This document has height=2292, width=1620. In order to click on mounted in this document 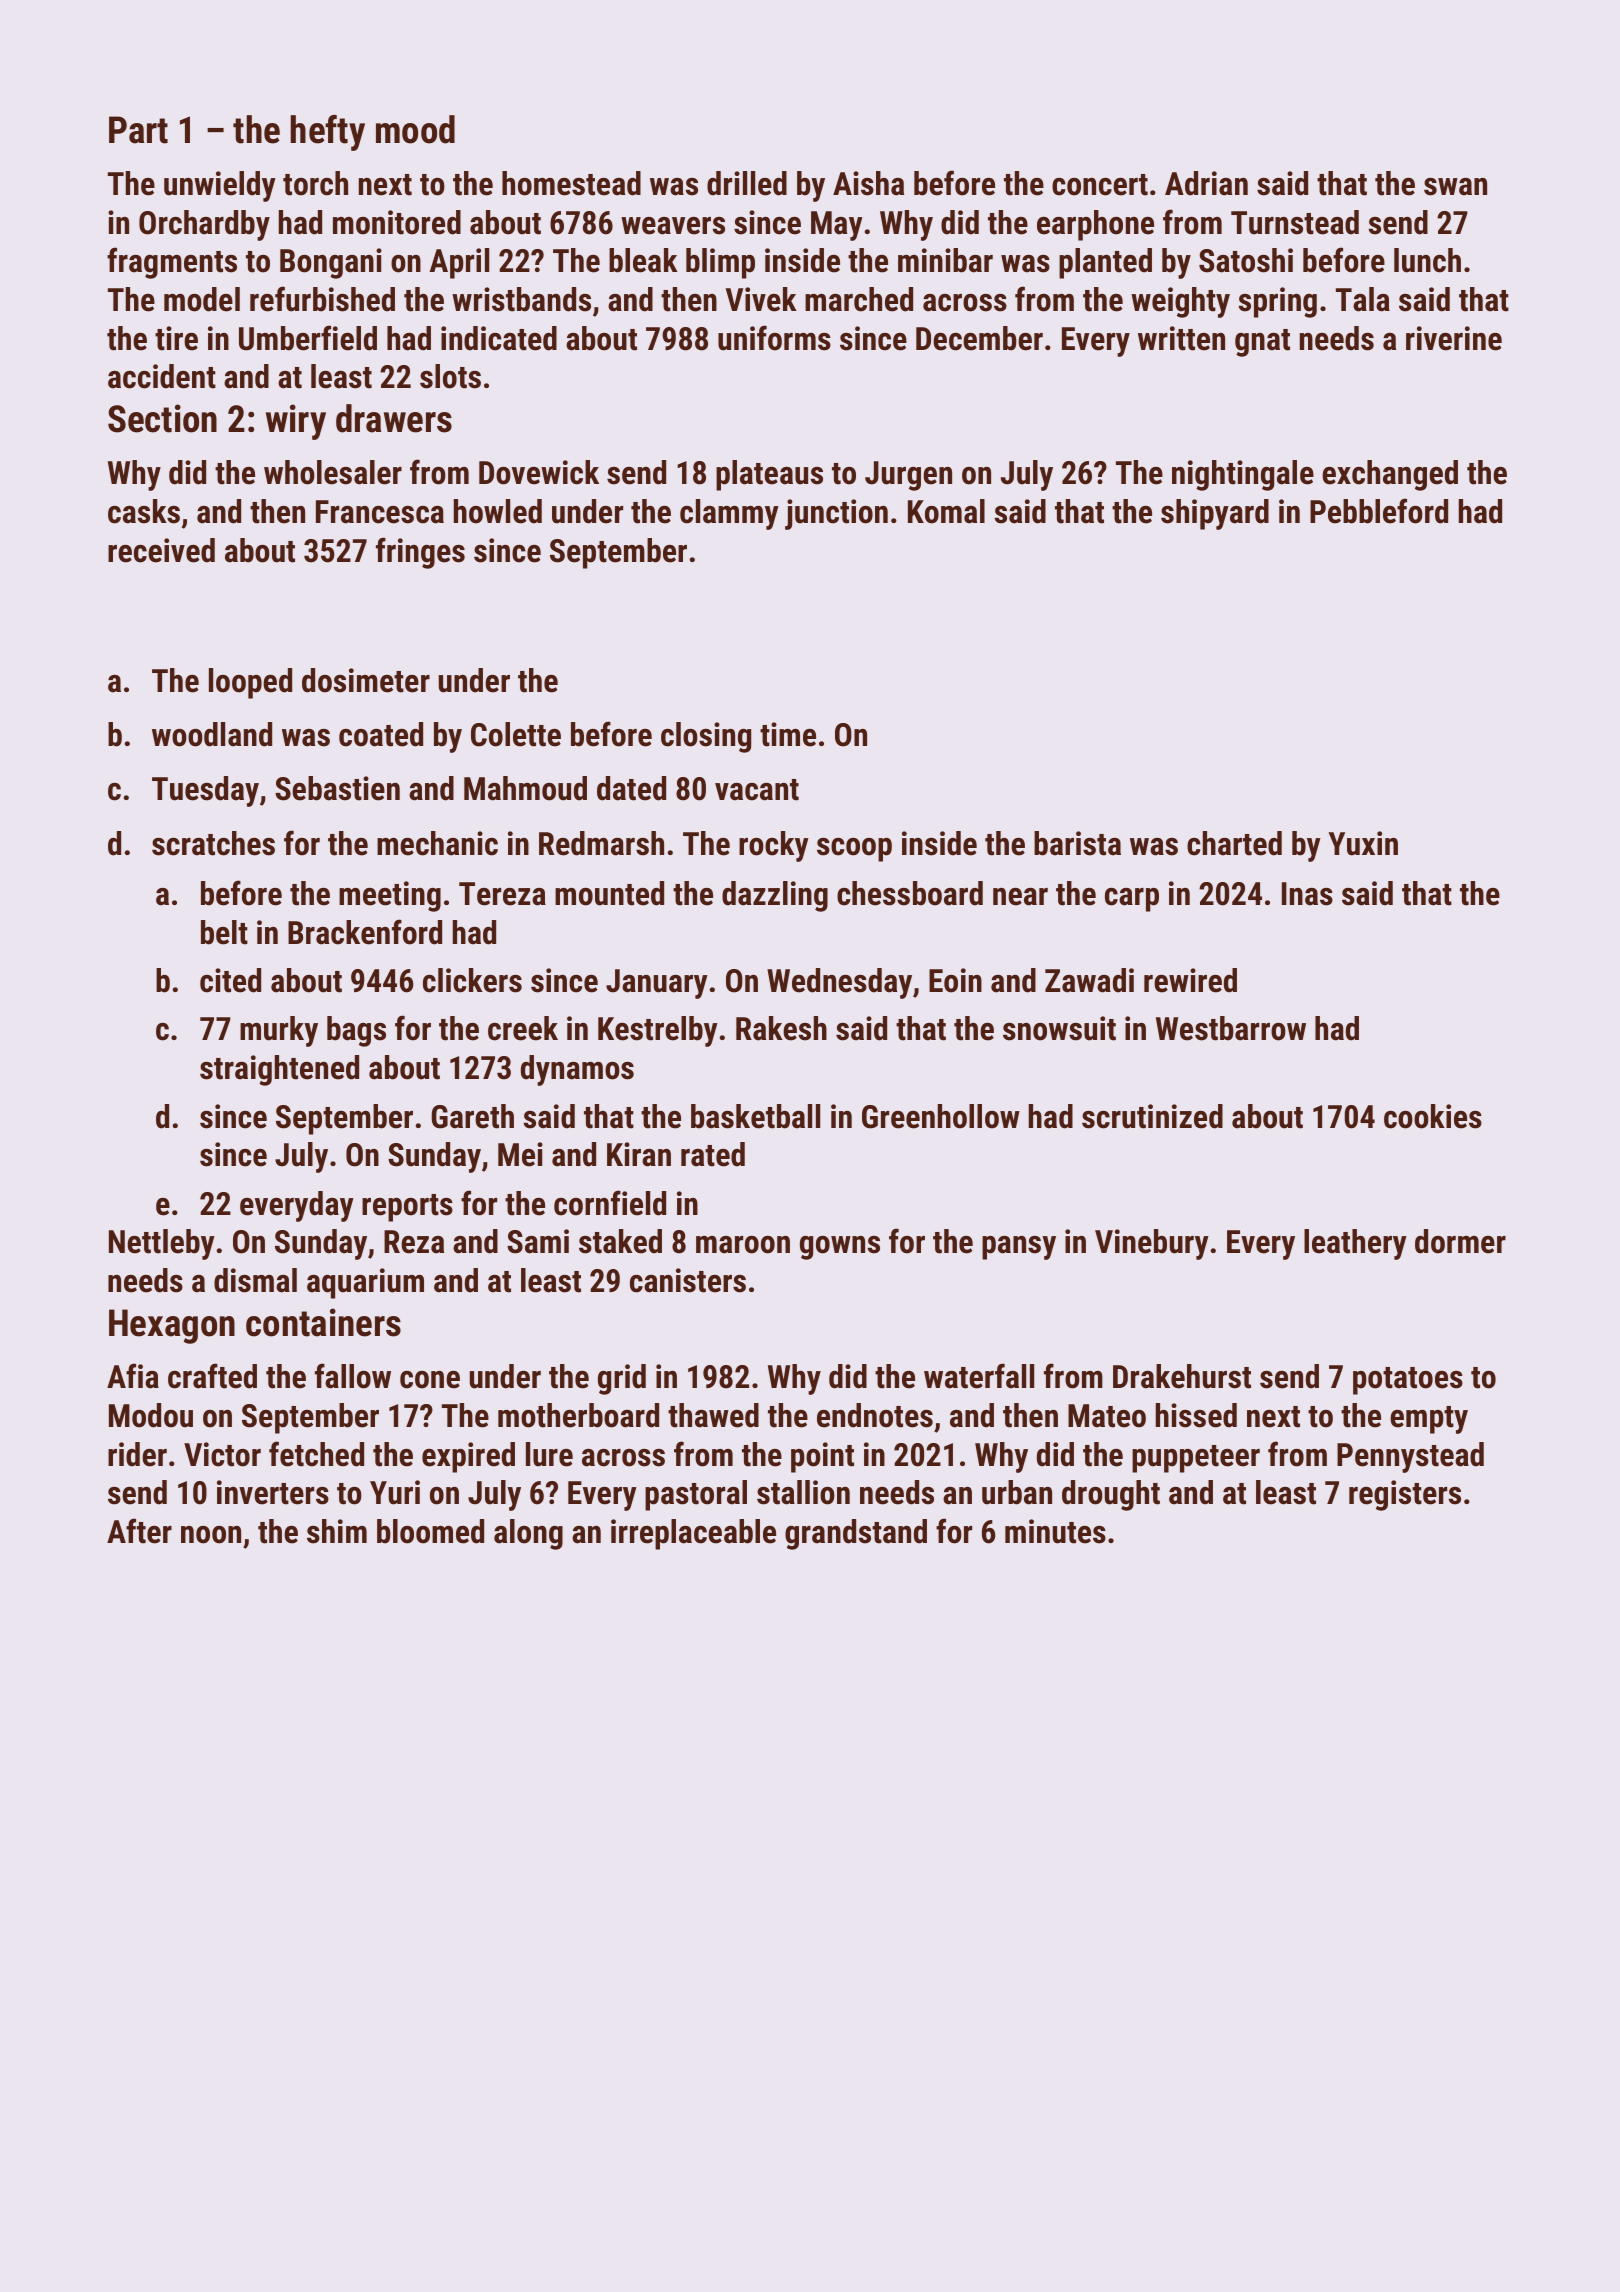, I will do `click(609, 893)`.
